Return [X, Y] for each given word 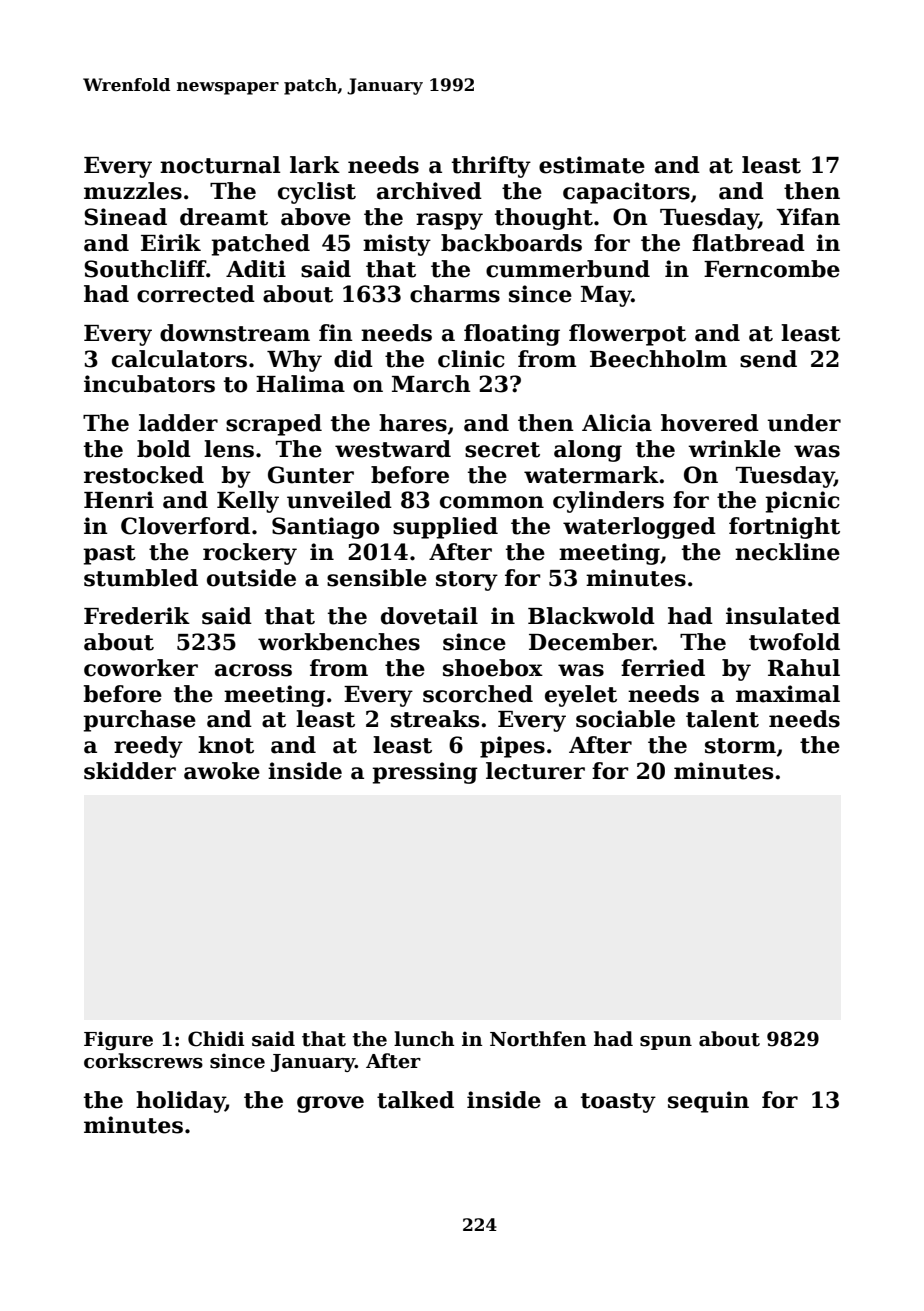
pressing [425, 773]
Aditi [256, 269]
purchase [139, 721]
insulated [783, 616]
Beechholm [658, 359]
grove [330, 1104]
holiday [180, 1102]
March [431, 384]
